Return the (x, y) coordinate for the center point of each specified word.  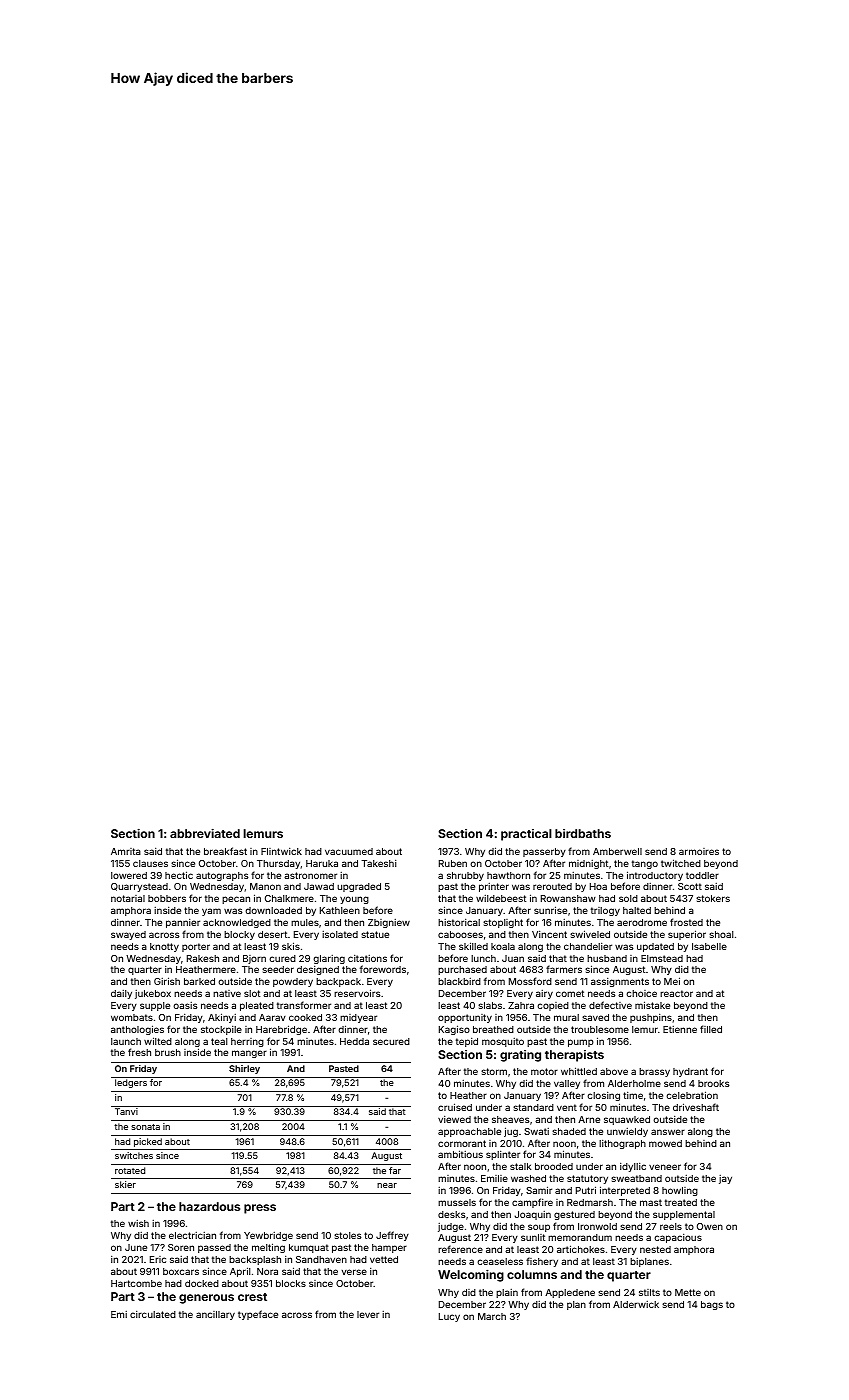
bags (712, 1305)
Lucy (449, 1317)
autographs (222, 876)
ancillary (215, 1315)
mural (566, 1017)
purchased (462, 970)
